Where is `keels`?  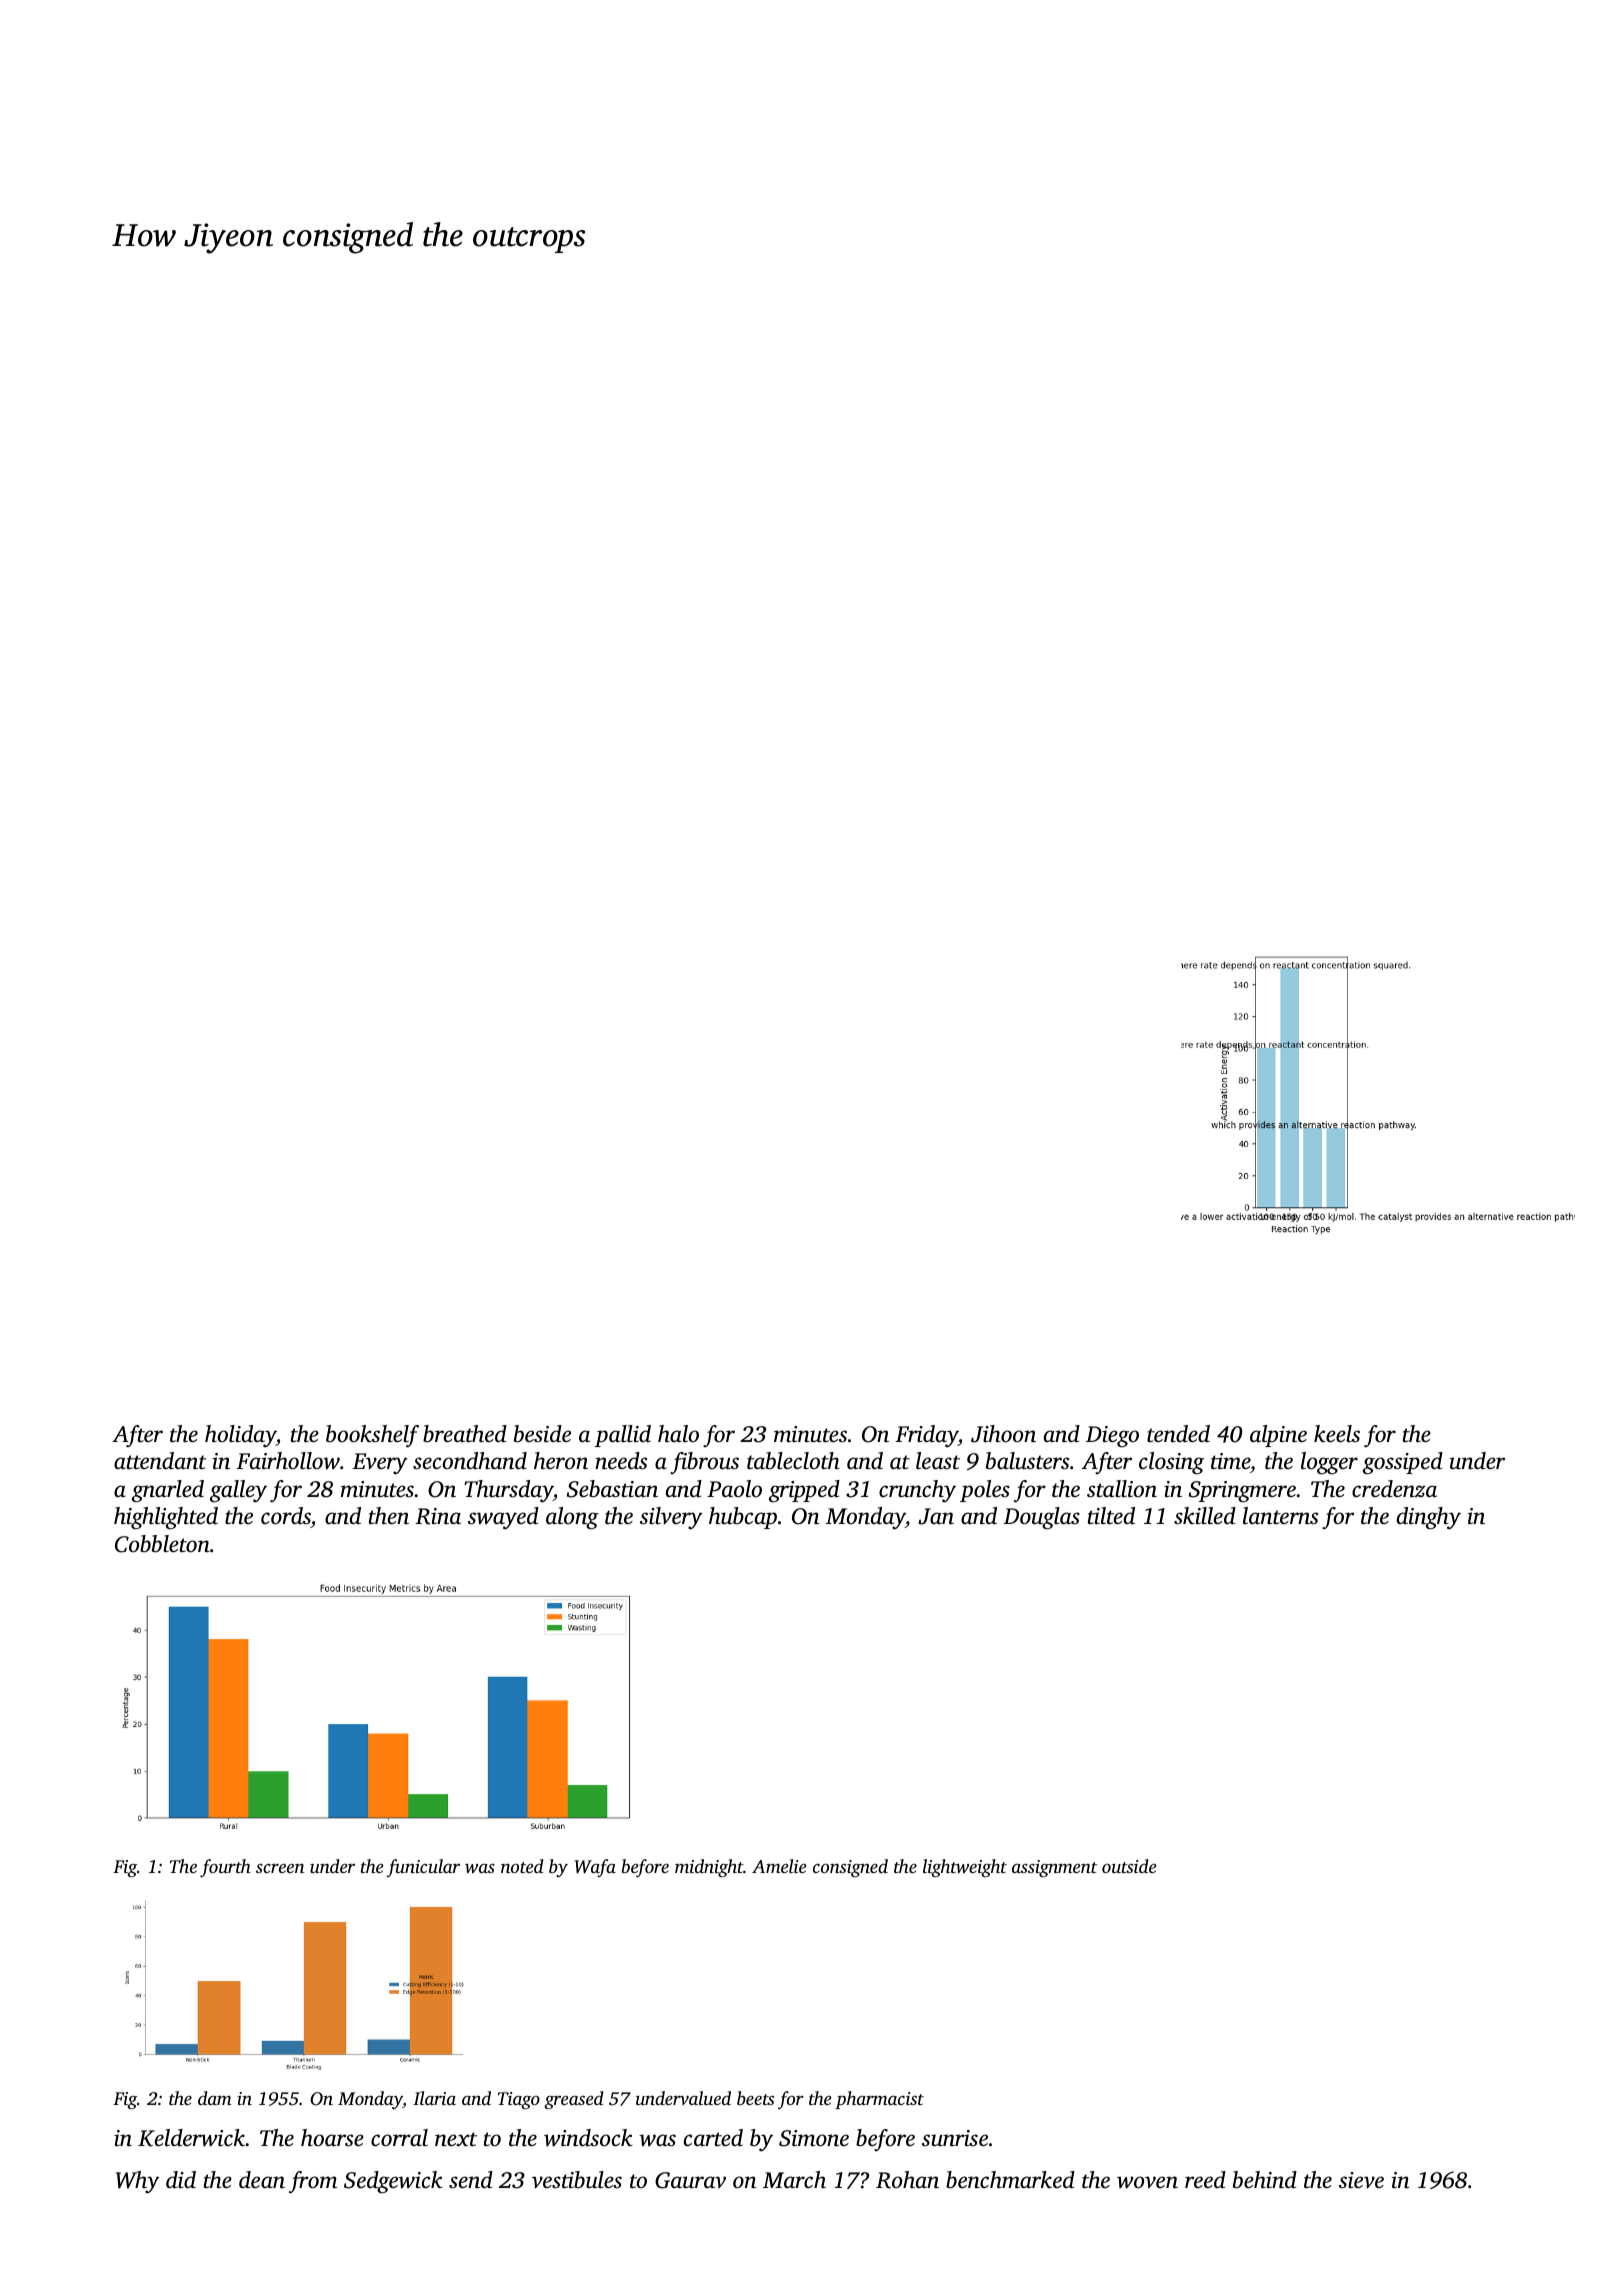
keels is located at coordinates (1337, 1434).
